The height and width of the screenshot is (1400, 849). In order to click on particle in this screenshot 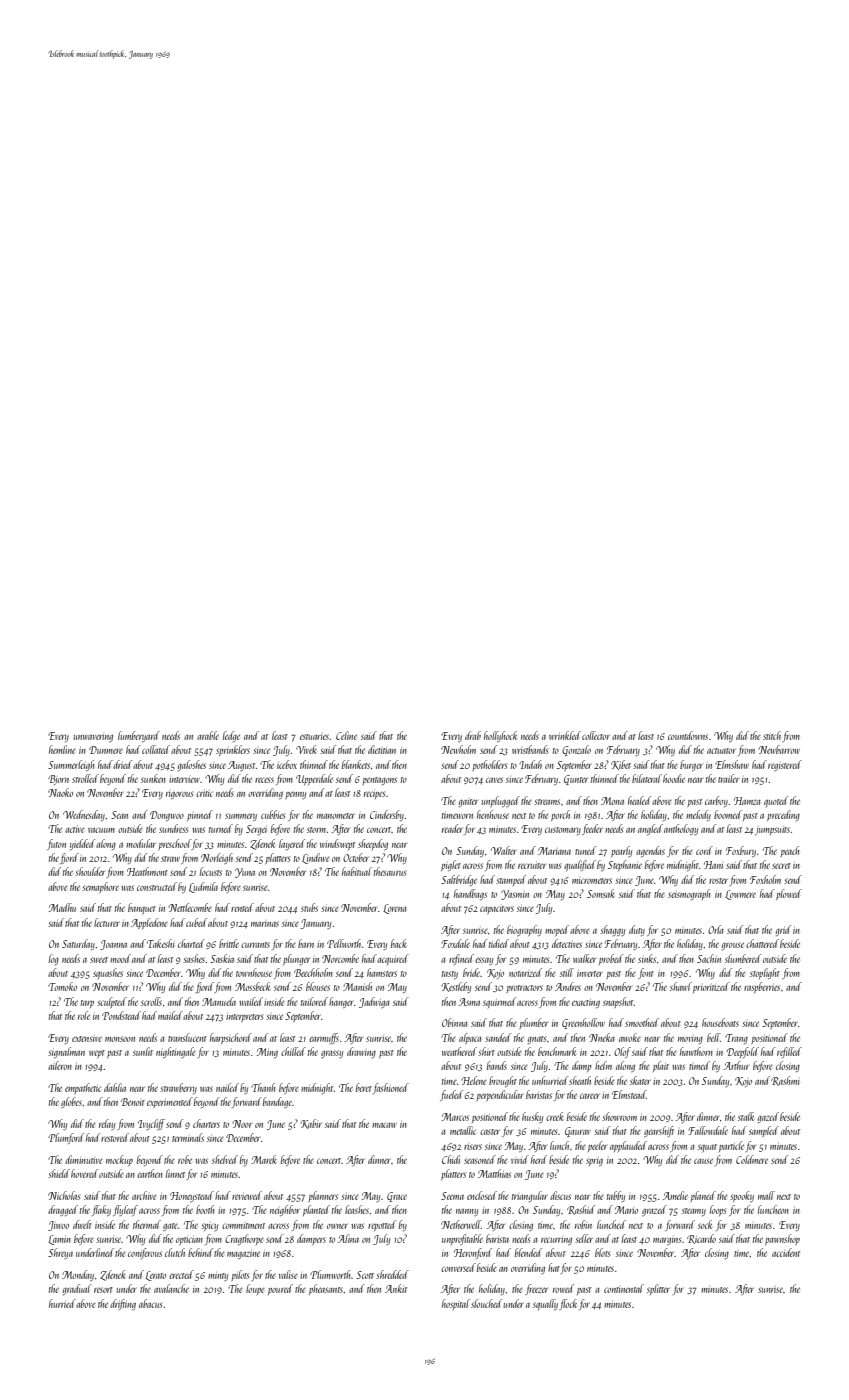, I will do `click(731, 1146)`.
